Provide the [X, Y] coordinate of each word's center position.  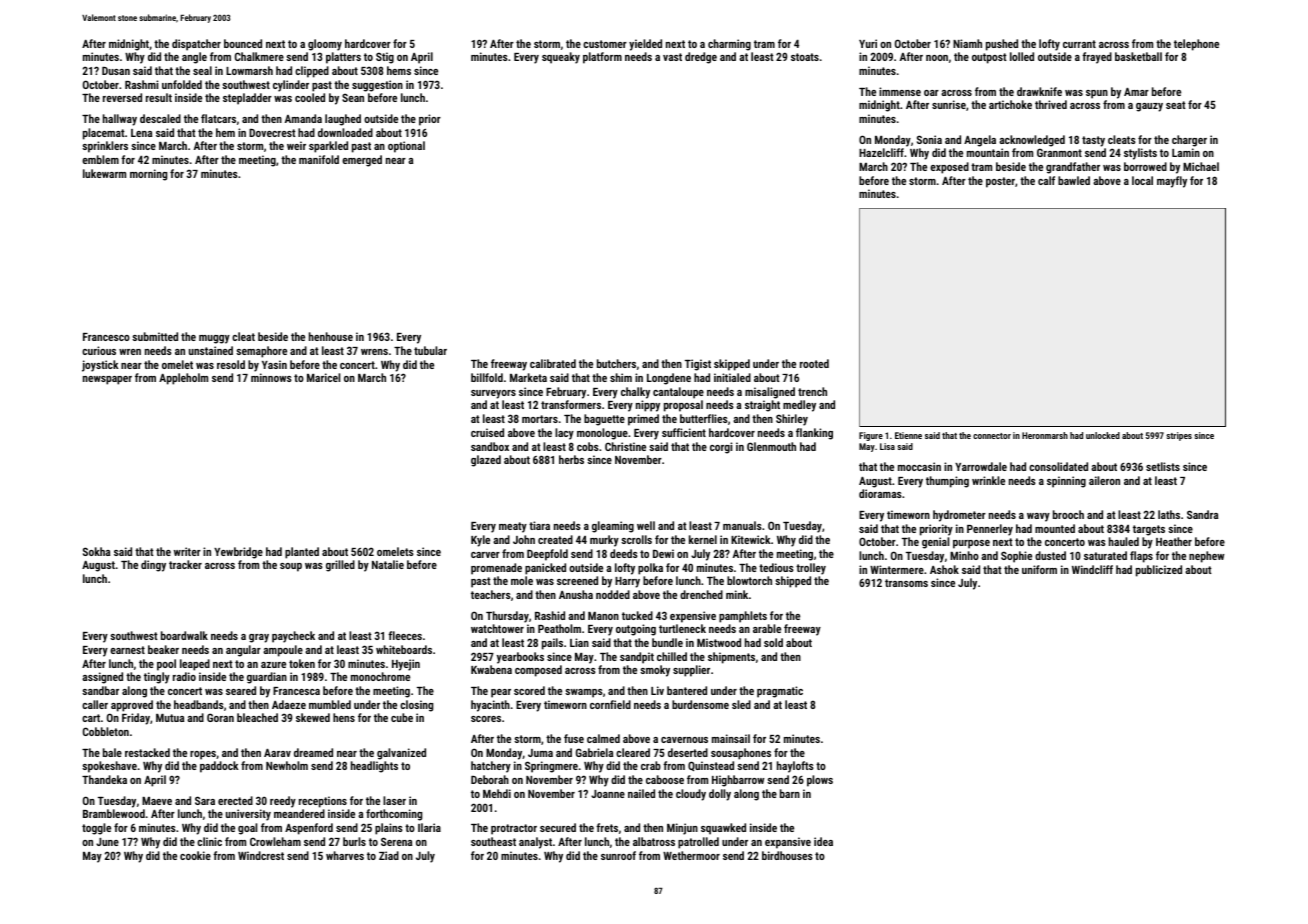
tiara [539, 525]
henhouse [331, 336]
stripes [1179, 436]
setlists [1163, 466]
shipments [731, 658]
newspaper [107, 380]
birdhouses [787, 855]
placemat [104, 134]
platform [602, 58]
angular [243, 651]
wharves [345, 855]
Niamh [967, 43]
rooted [814, 363]
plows [820, 781]
